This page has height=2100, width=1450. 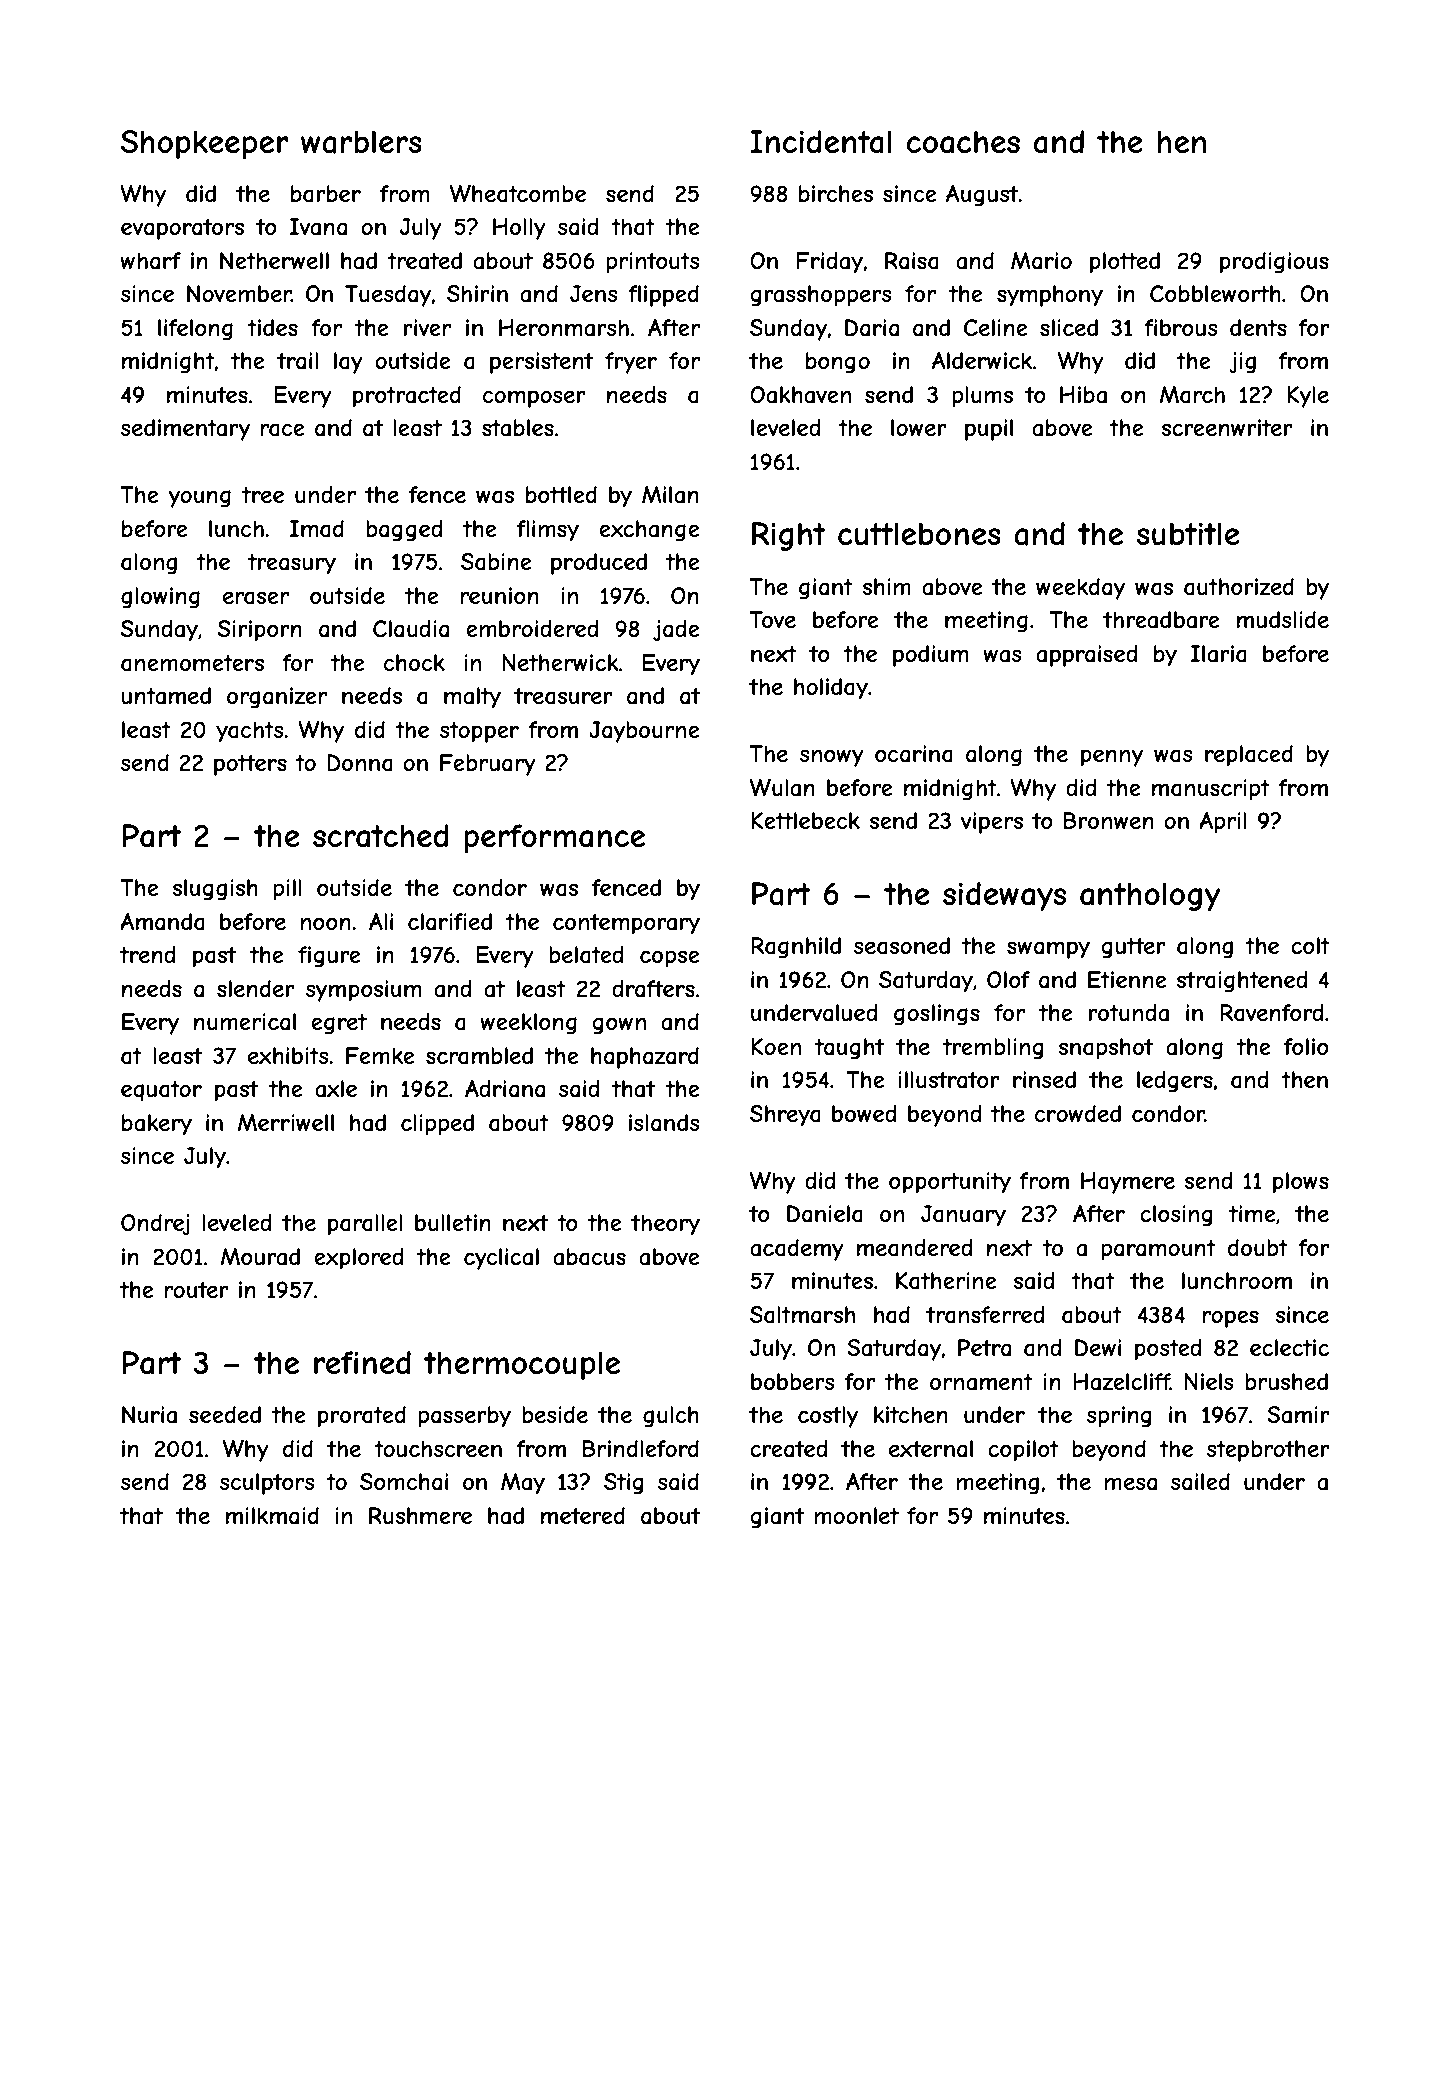 What do you see at coordinates (420, 1515) in the page?
I see `Rushmere` at bounding box center [420, 1515].
